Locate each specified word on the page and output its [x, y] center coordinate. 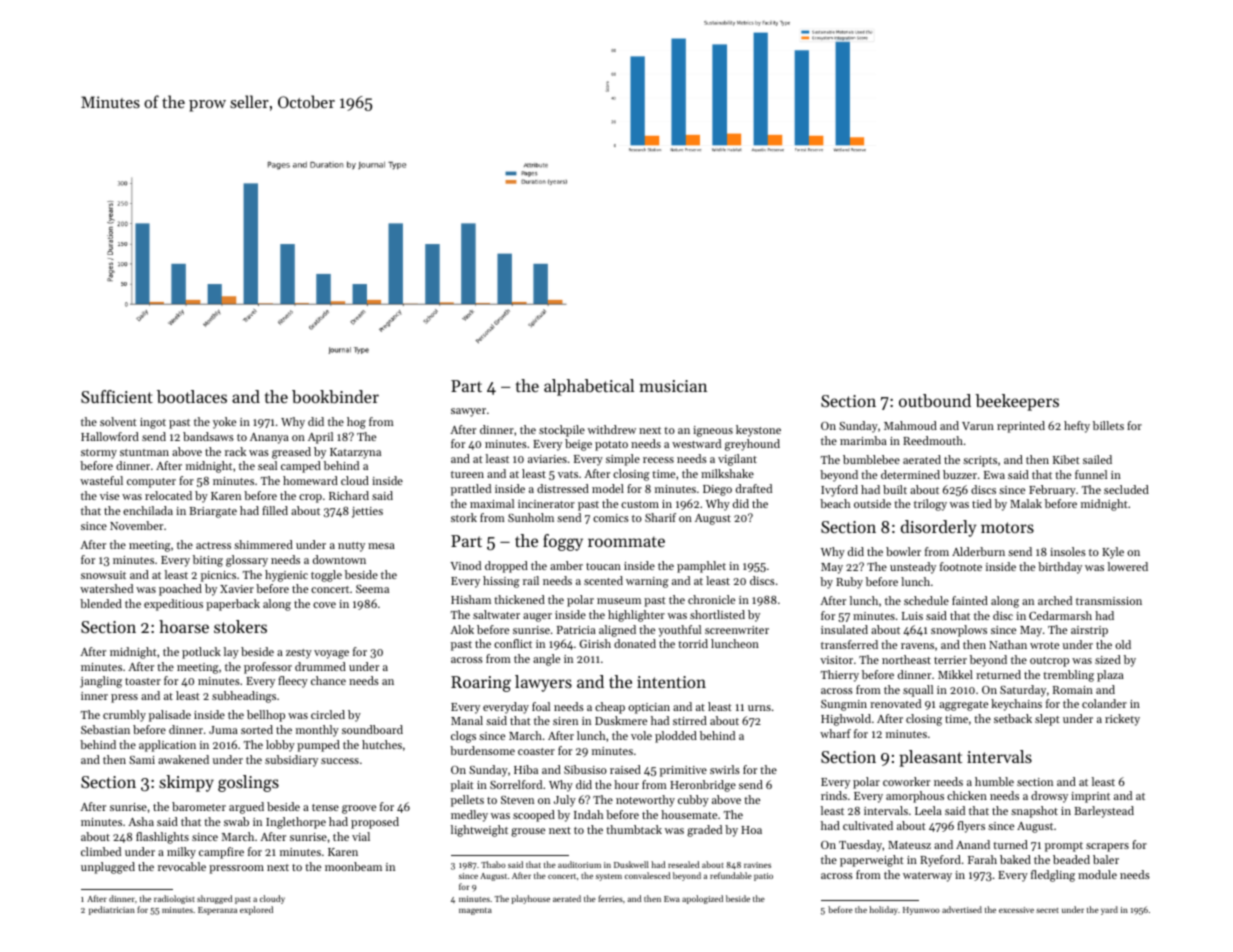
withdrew [612, 429]
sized [1108, 659]
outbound [935, 400]
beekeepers [1017, 402]
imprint [1090, 797]
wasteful [101, 480]
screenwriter [737, 630]
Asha [141, 821]
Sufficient [117, 396]
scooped [534, 816]
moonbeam [353, 866]
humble [994, 781]
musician [673, 386]
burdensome [482, 750]
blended [101, 603]
